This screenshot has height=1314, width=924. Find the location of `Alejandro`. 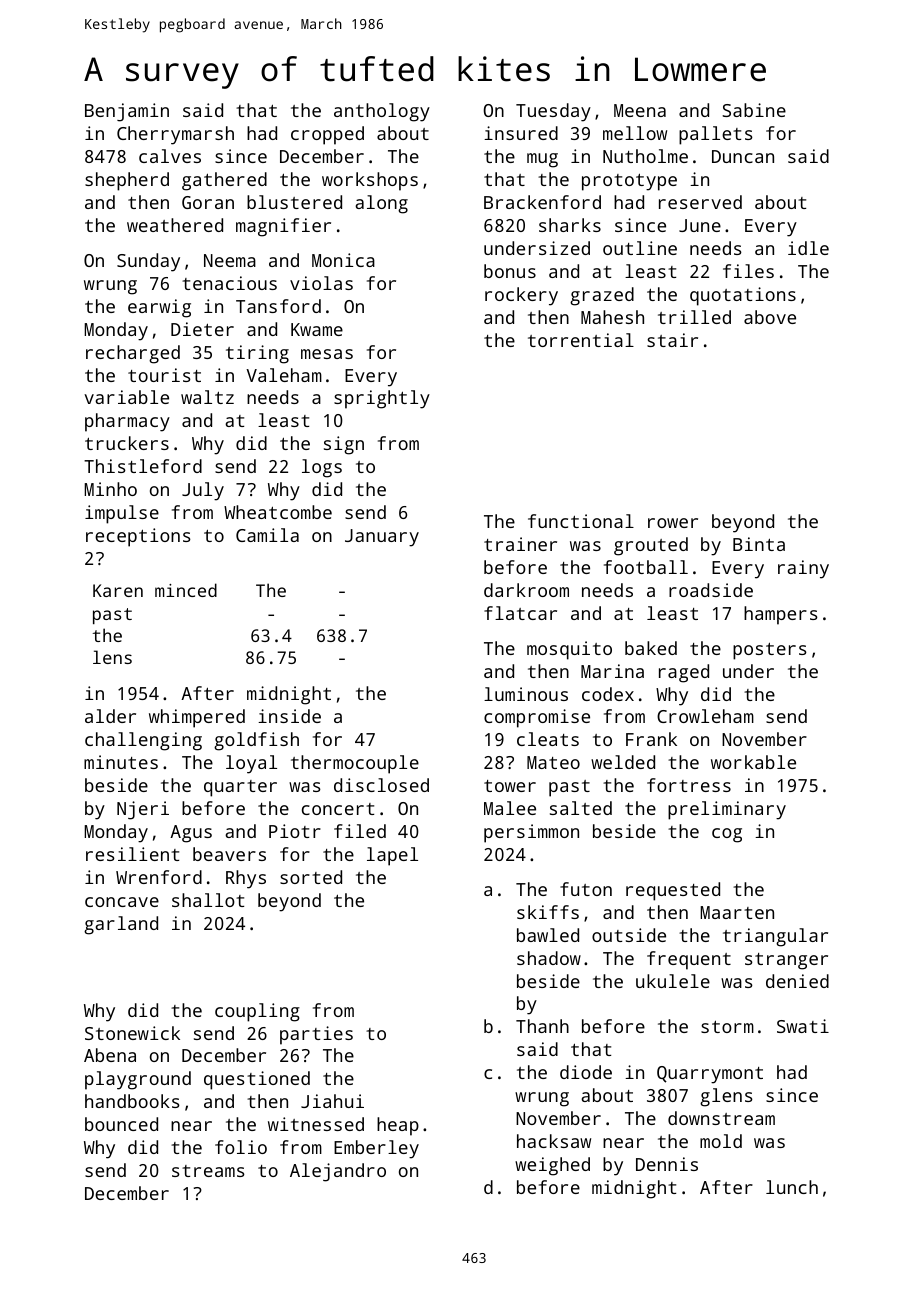

Alejandro is located at coordinates (338, 1172).
